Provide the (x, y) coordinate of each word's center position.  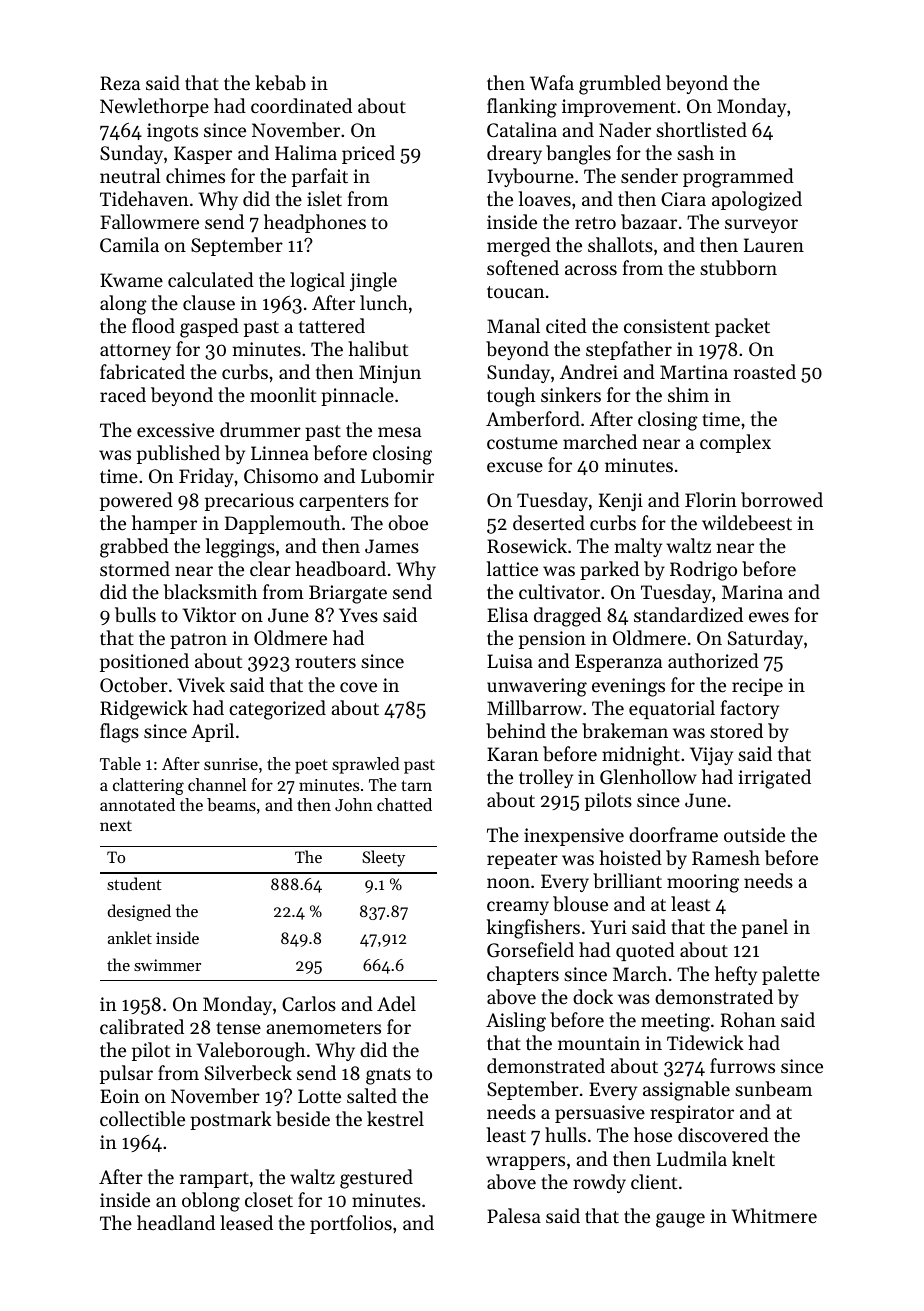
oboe (408, 523)
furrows (742, 1065)
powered (136, 501)
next (116, 825)
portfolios (351, 1224)
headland (176, 1222)
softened (523, 267)
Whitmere (774, 1215)
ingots (172, 132)
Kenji (621, 502)
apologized (757, 201)
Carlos (309, 1003)
